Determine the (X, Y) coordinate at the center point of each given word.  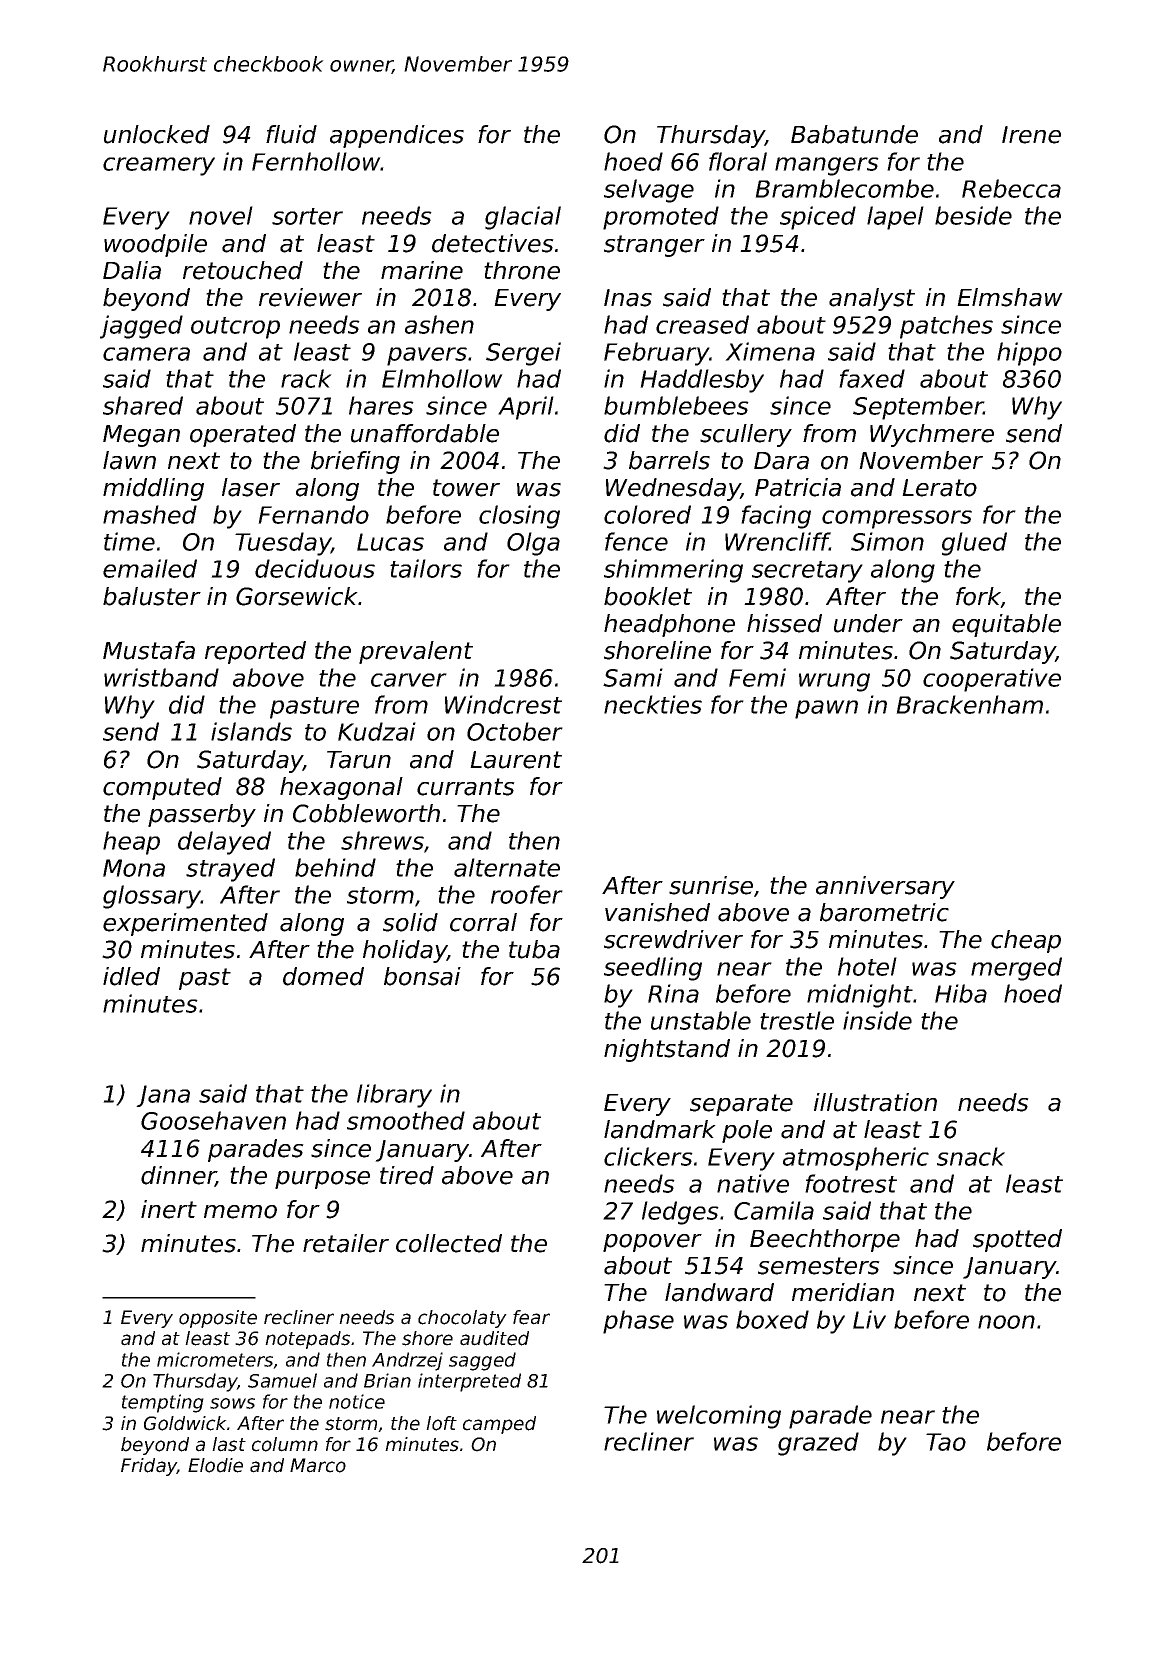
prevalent (416, 652)
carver (409, 680)
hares (381, 405)
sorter (307, 216)
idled (131, 976)
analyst (872, 299)
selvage (649, 191)
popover (652, 1243)
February (656, 354)
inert (169, 1209)
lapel (895, 218)
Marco (318, 1465)
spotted (1017, 1240)
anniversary (885, 887)
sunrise (711, 885)
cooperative (992, 680)
